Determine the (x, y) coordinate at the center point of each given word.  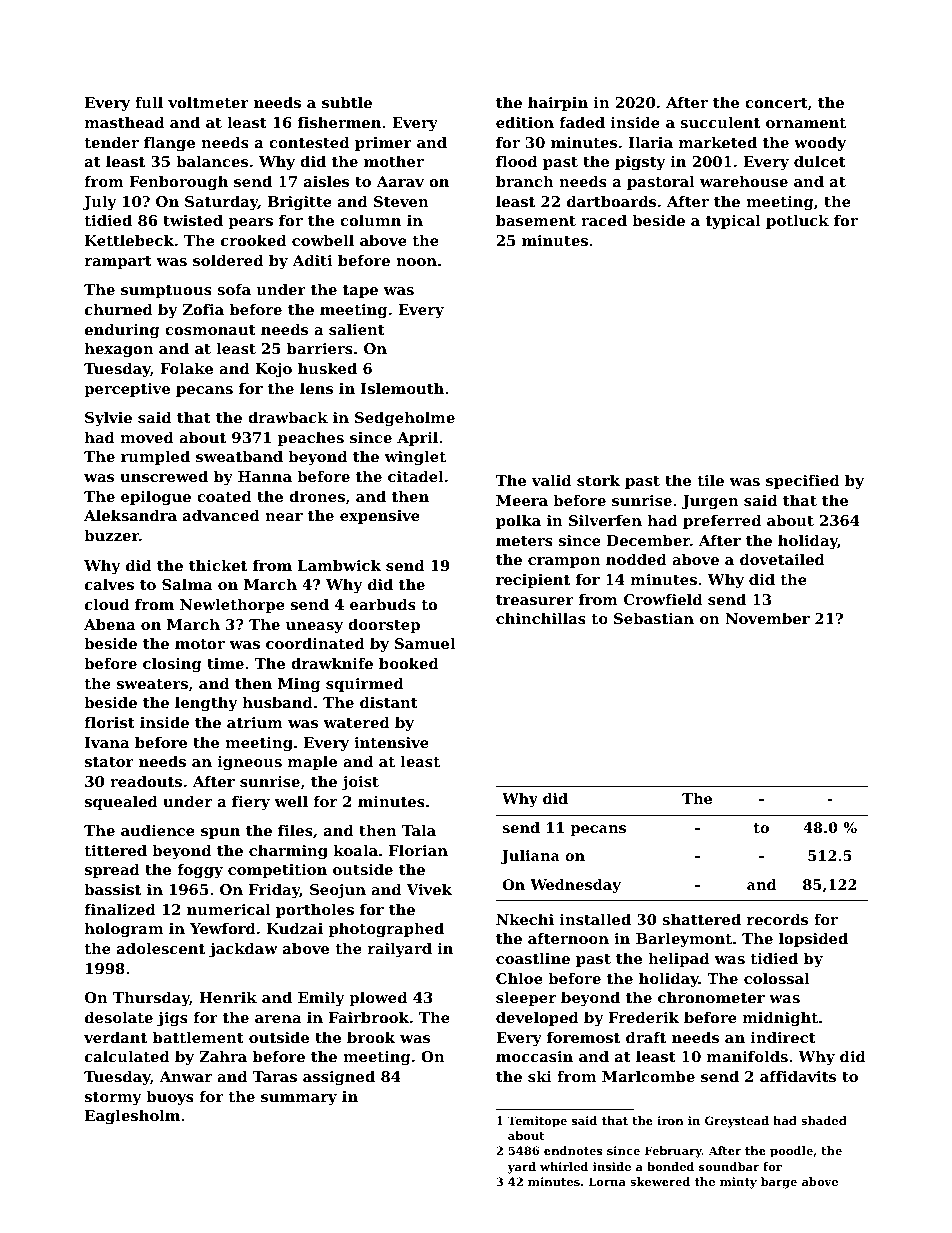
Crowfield (663, 599)
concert (776, 103)
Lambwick (339, 565)
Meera (522, 500)
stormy (113, 1098)
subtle (347, 102)
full (149, 102)
